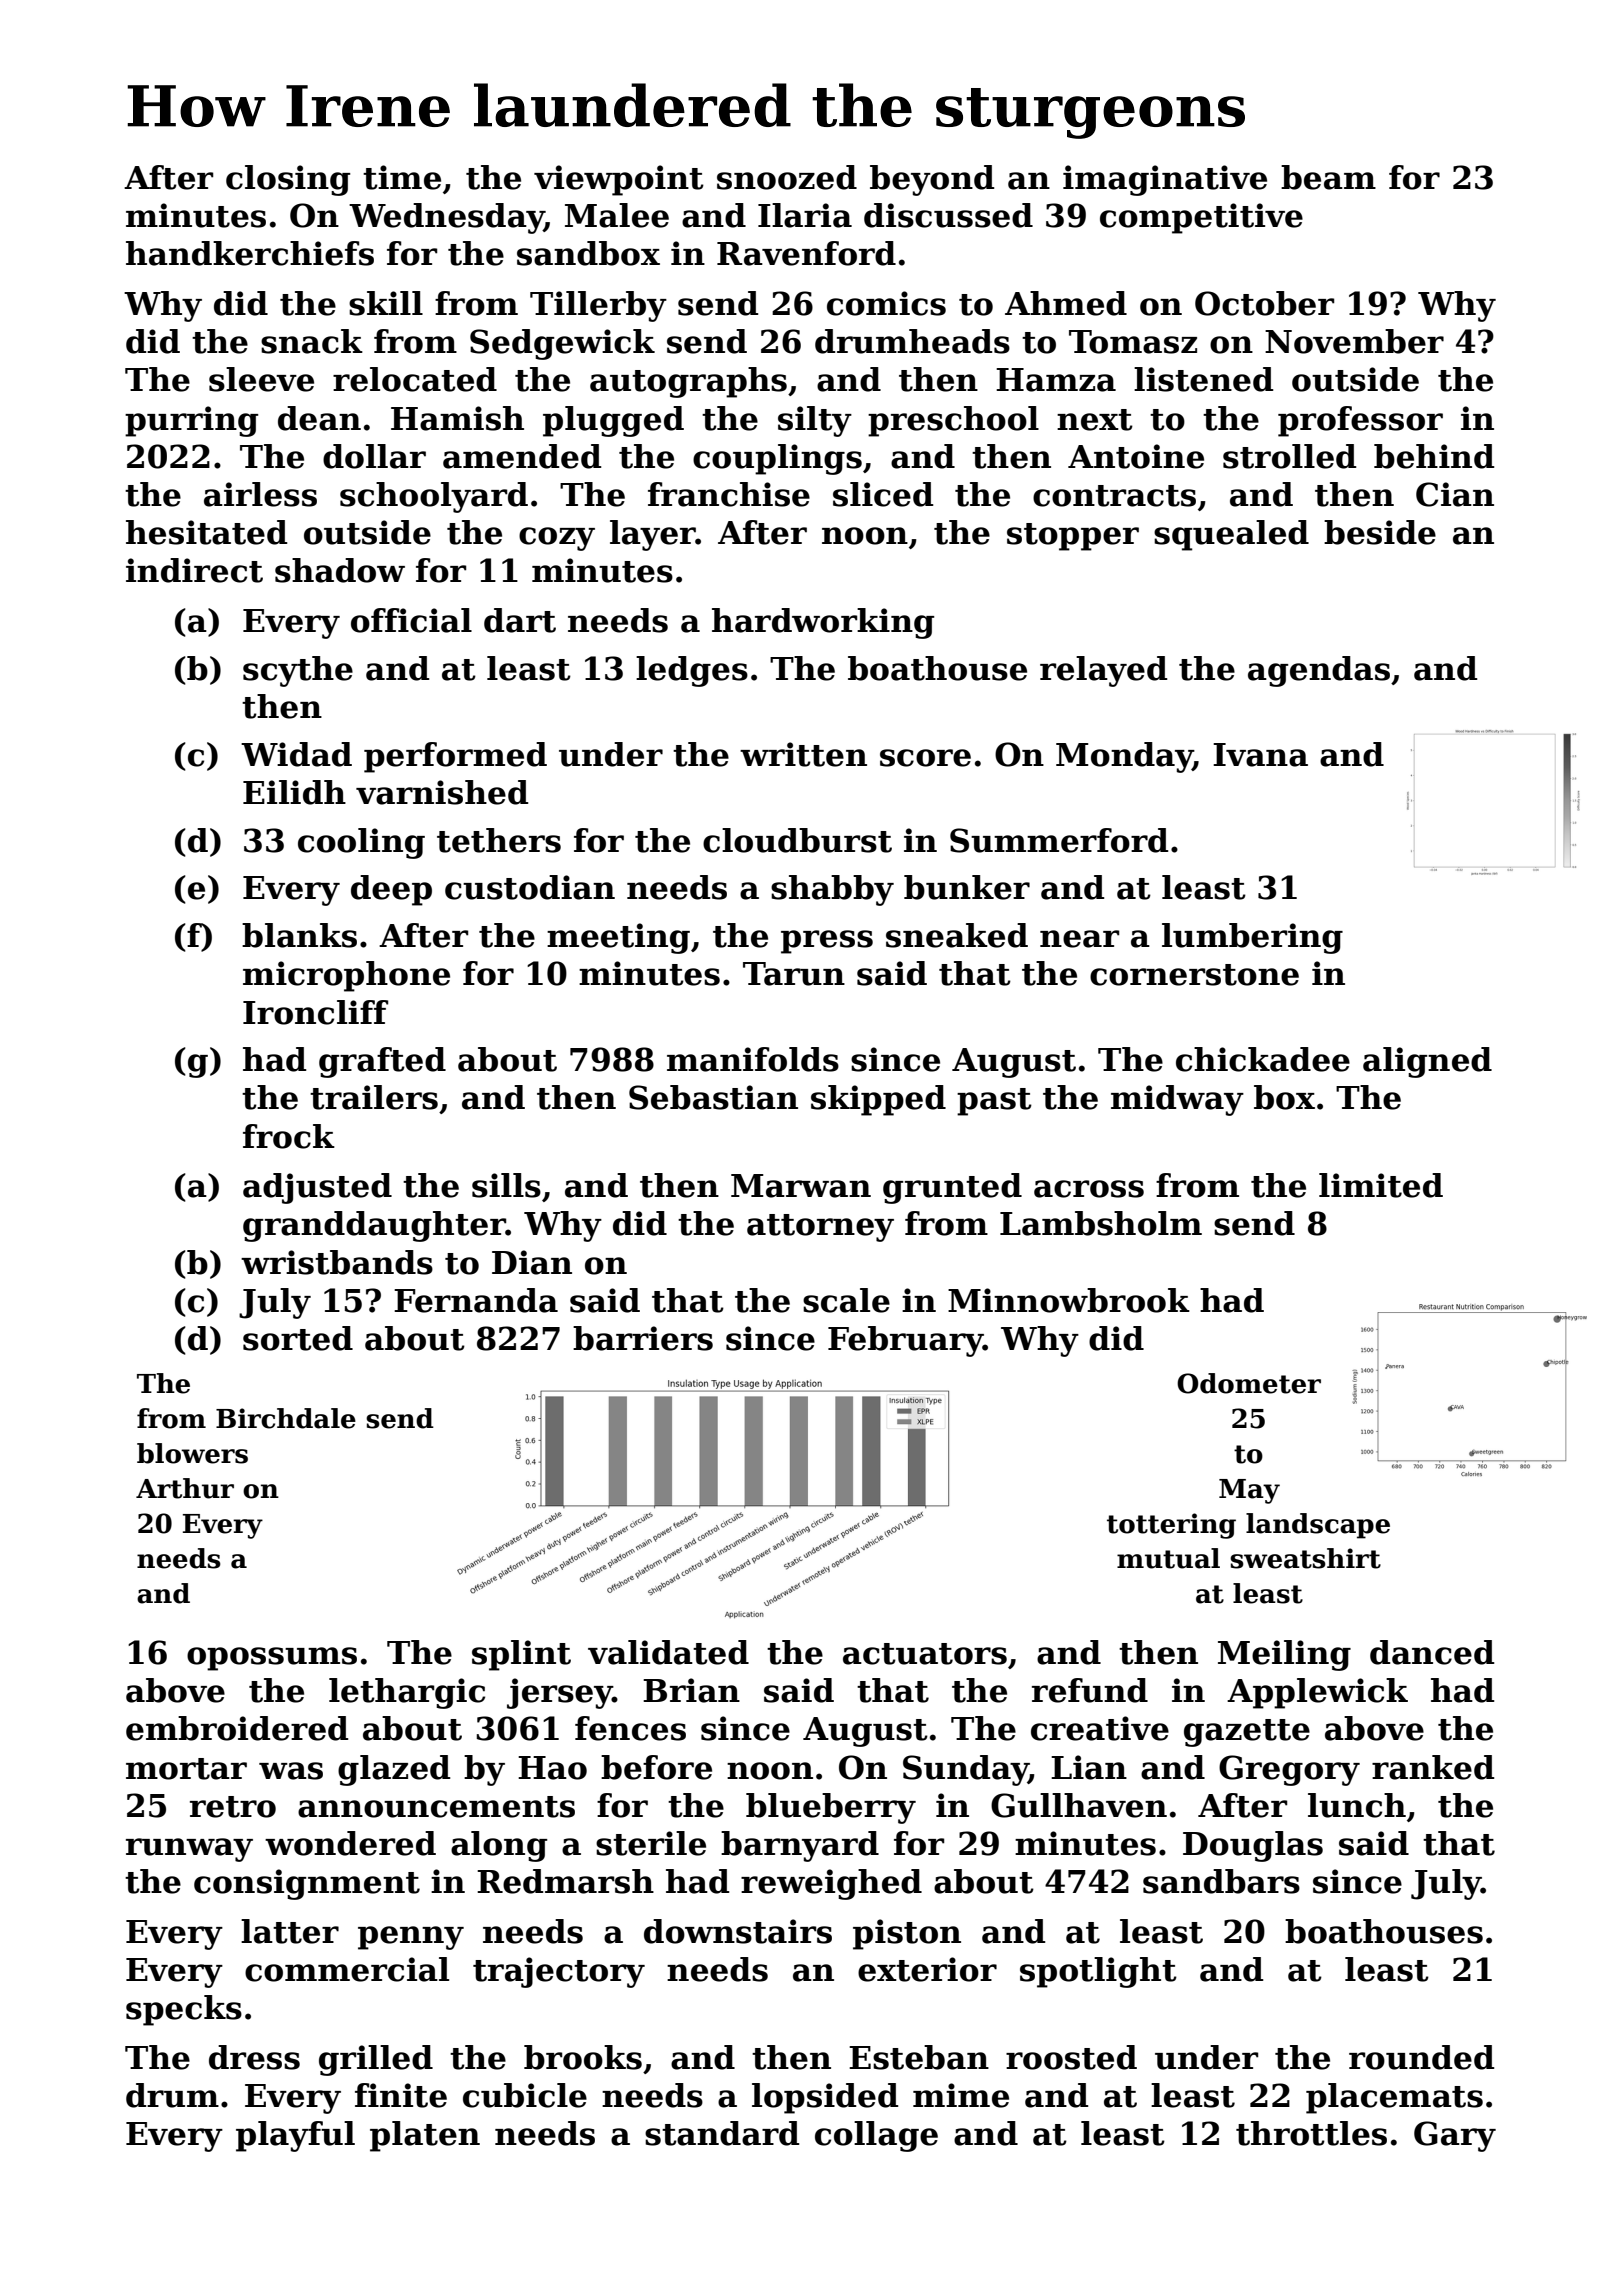  Describe the element at coordinates (1455, 2136) in the document. I see `Gary` at that location.
